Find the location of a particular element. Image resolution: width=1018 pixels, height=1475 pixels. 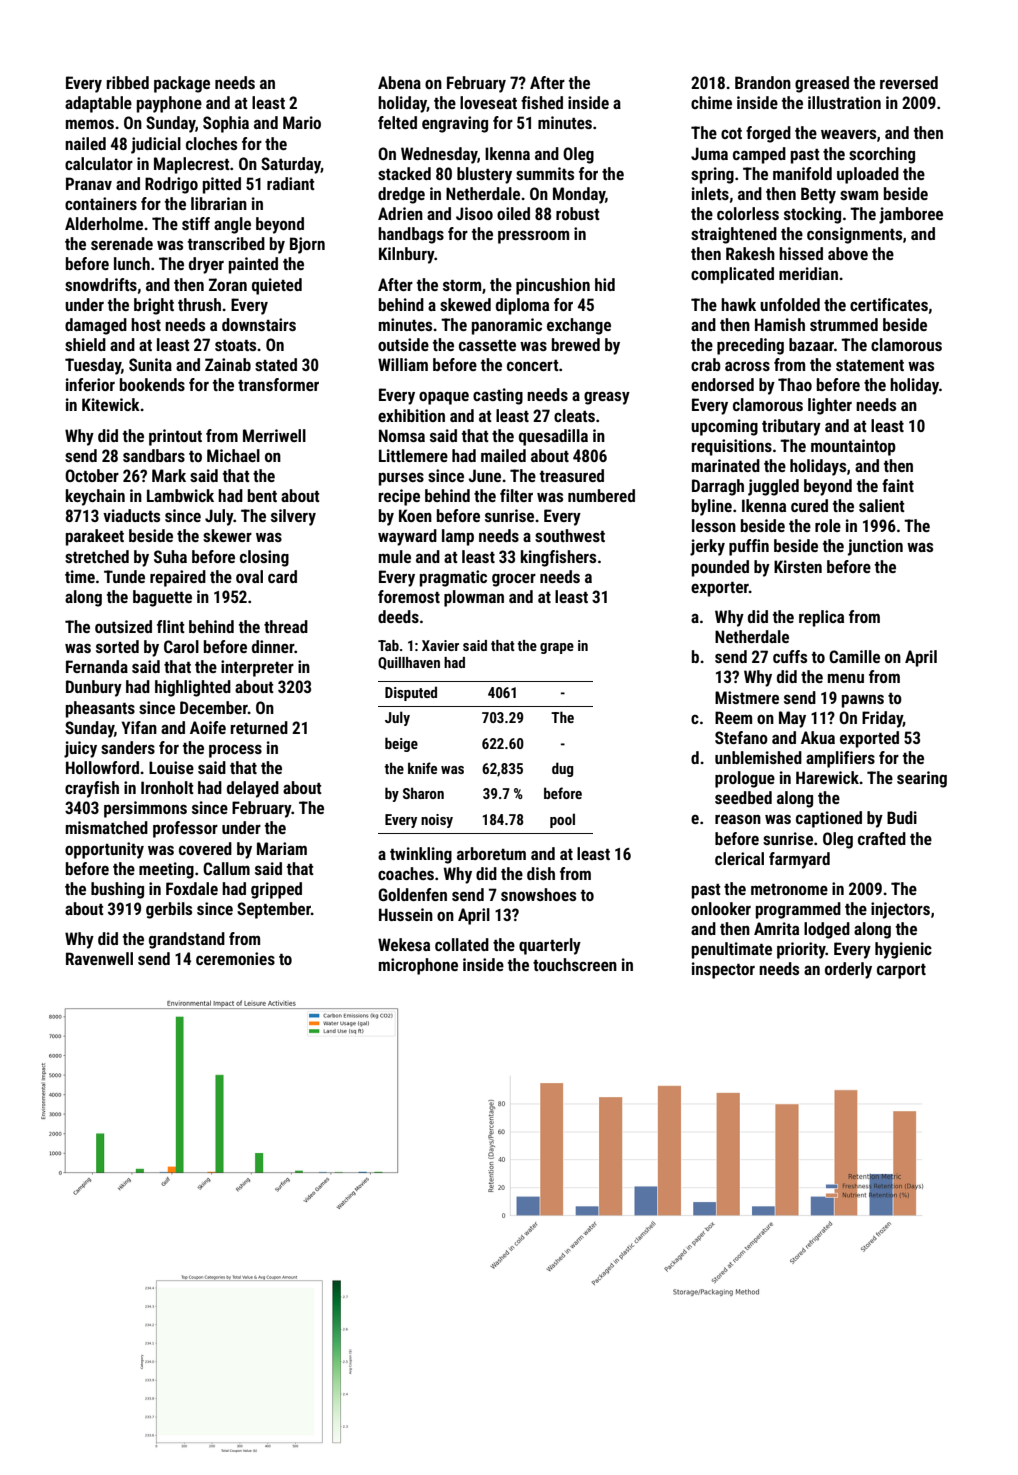

collated is located at coordinates (462, 944).
